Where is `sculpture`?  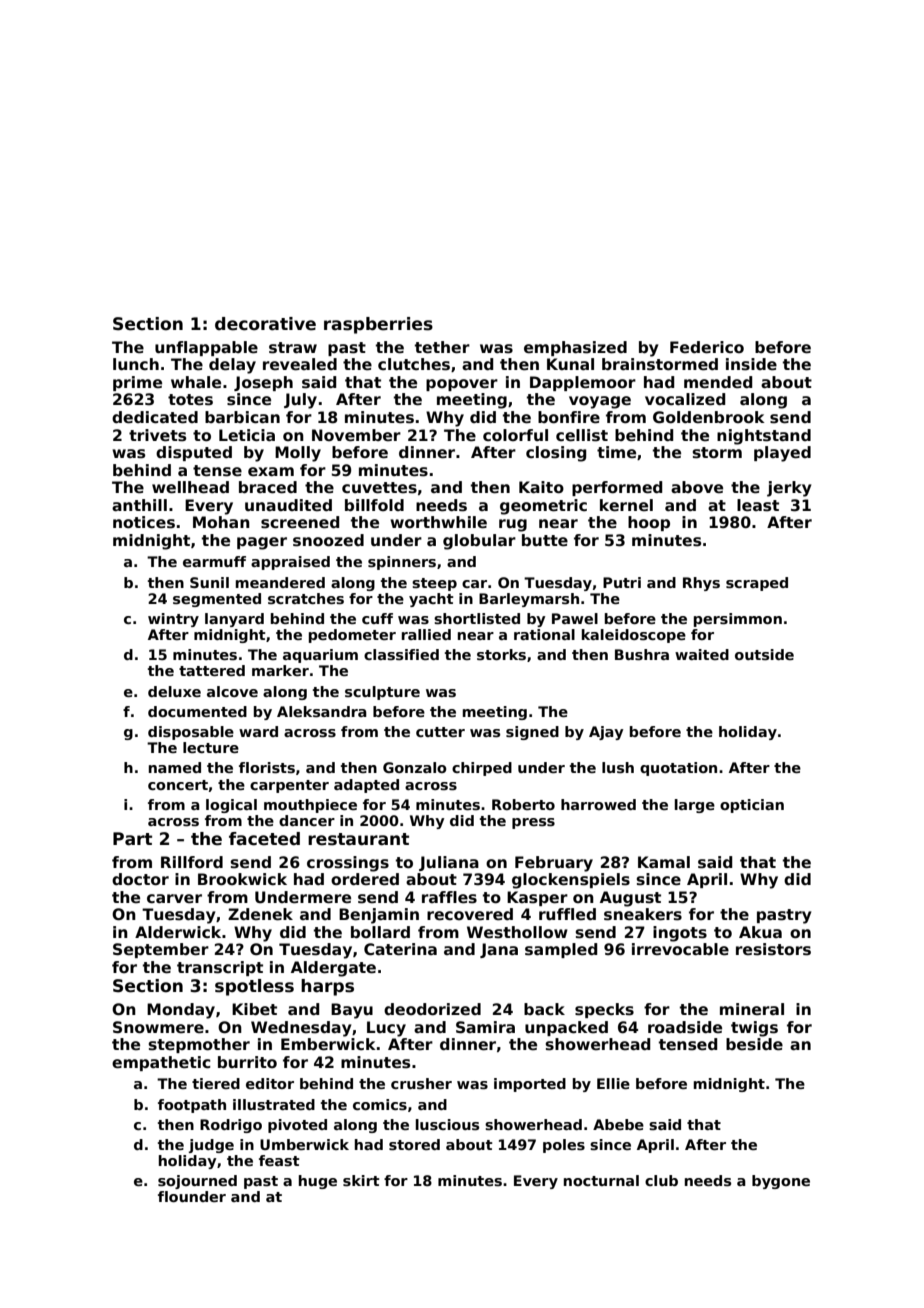
sculpture is located at coordinates (382, 693).
